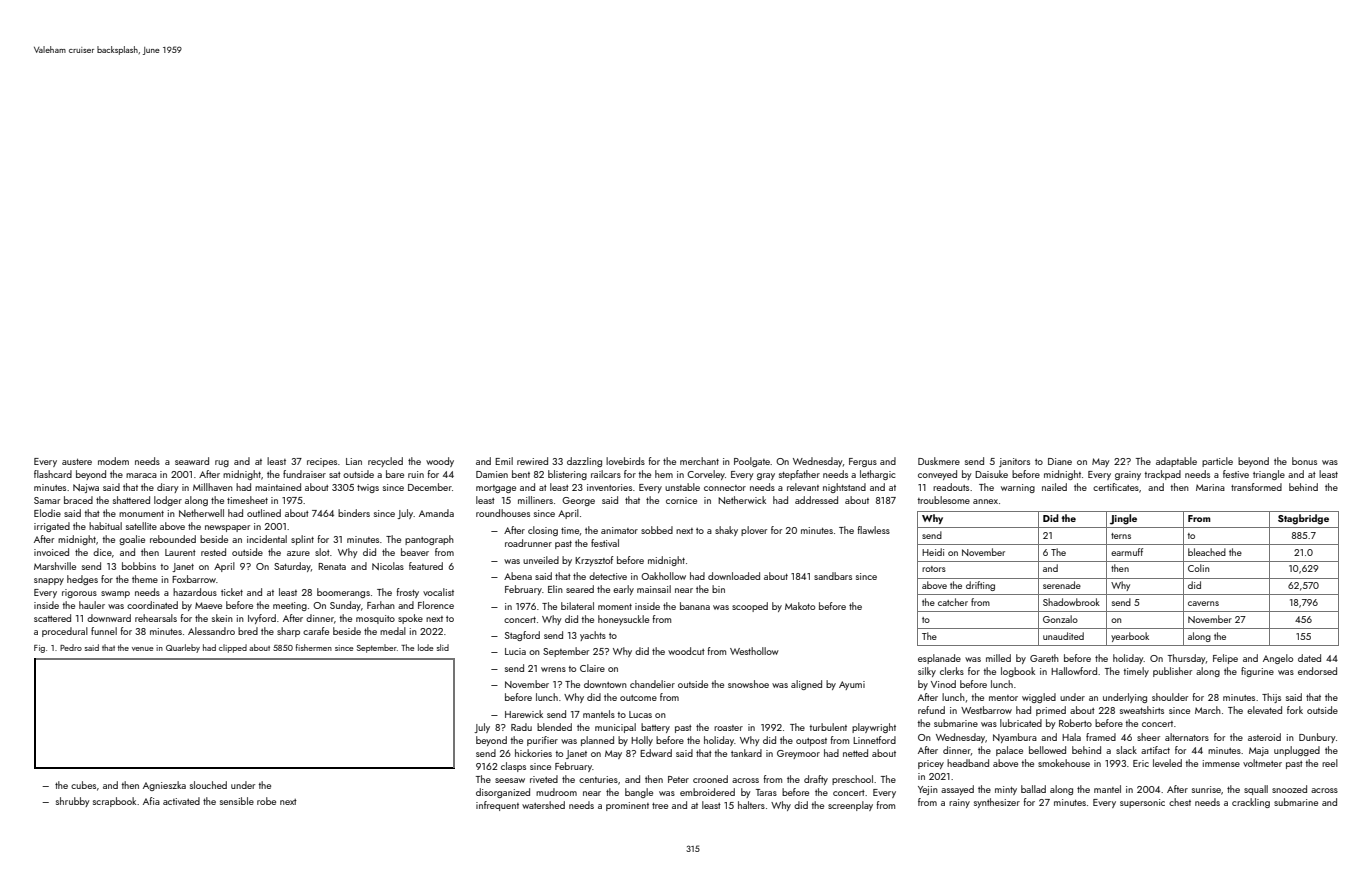 The width and height of the image is (1372, 887). I want to click on caverns, so click(1203, 603).
